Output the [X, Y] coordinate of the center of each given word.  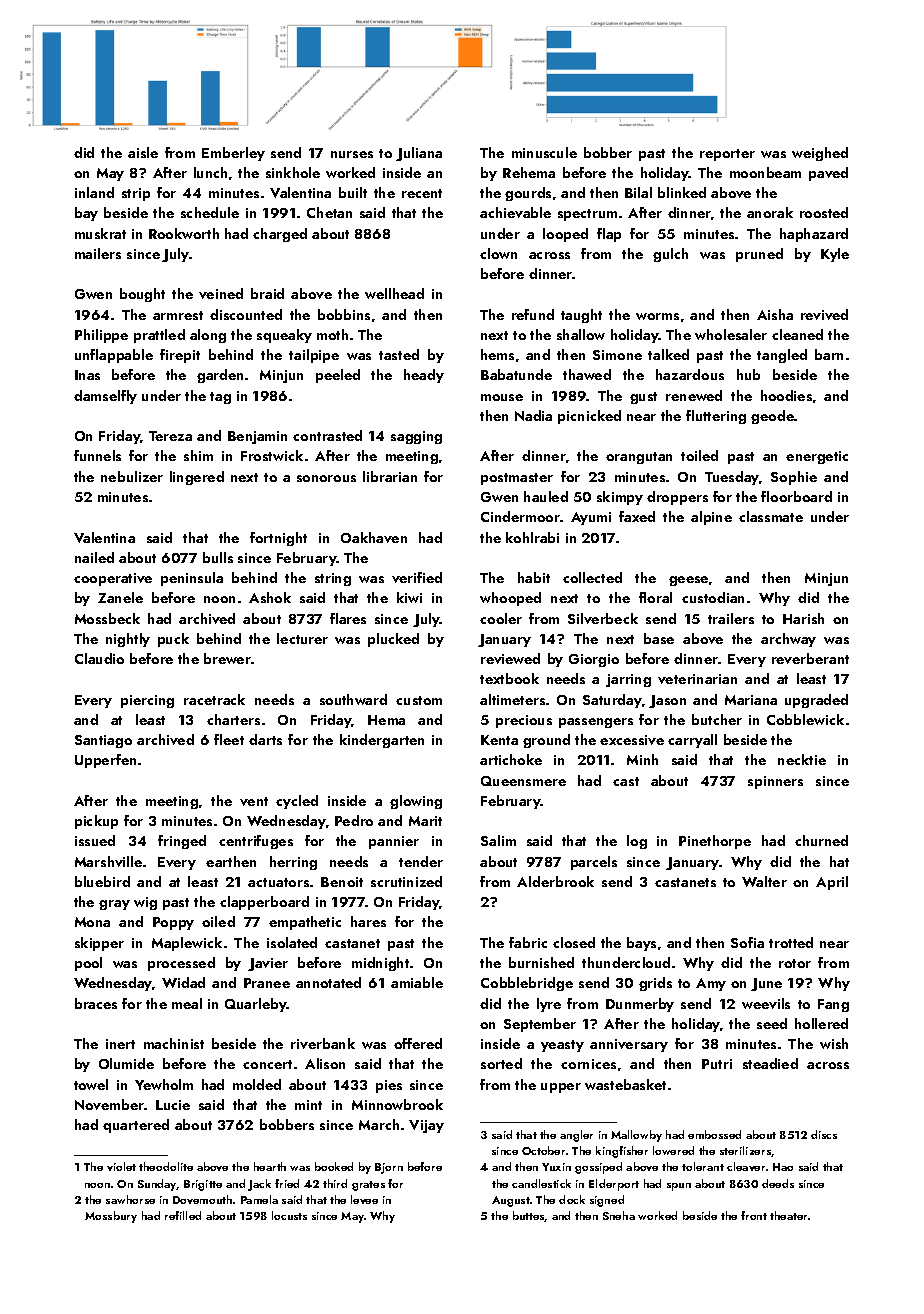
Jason [667, 701]
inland [94, 192]
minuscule [544, 152]
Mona [92, 922]
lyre [549, 1005]
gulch [670, 255]
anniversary [629, 1045]
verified [417, 577]
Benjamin [257, 437]
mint [308, 1105]
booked [334, 1166]
